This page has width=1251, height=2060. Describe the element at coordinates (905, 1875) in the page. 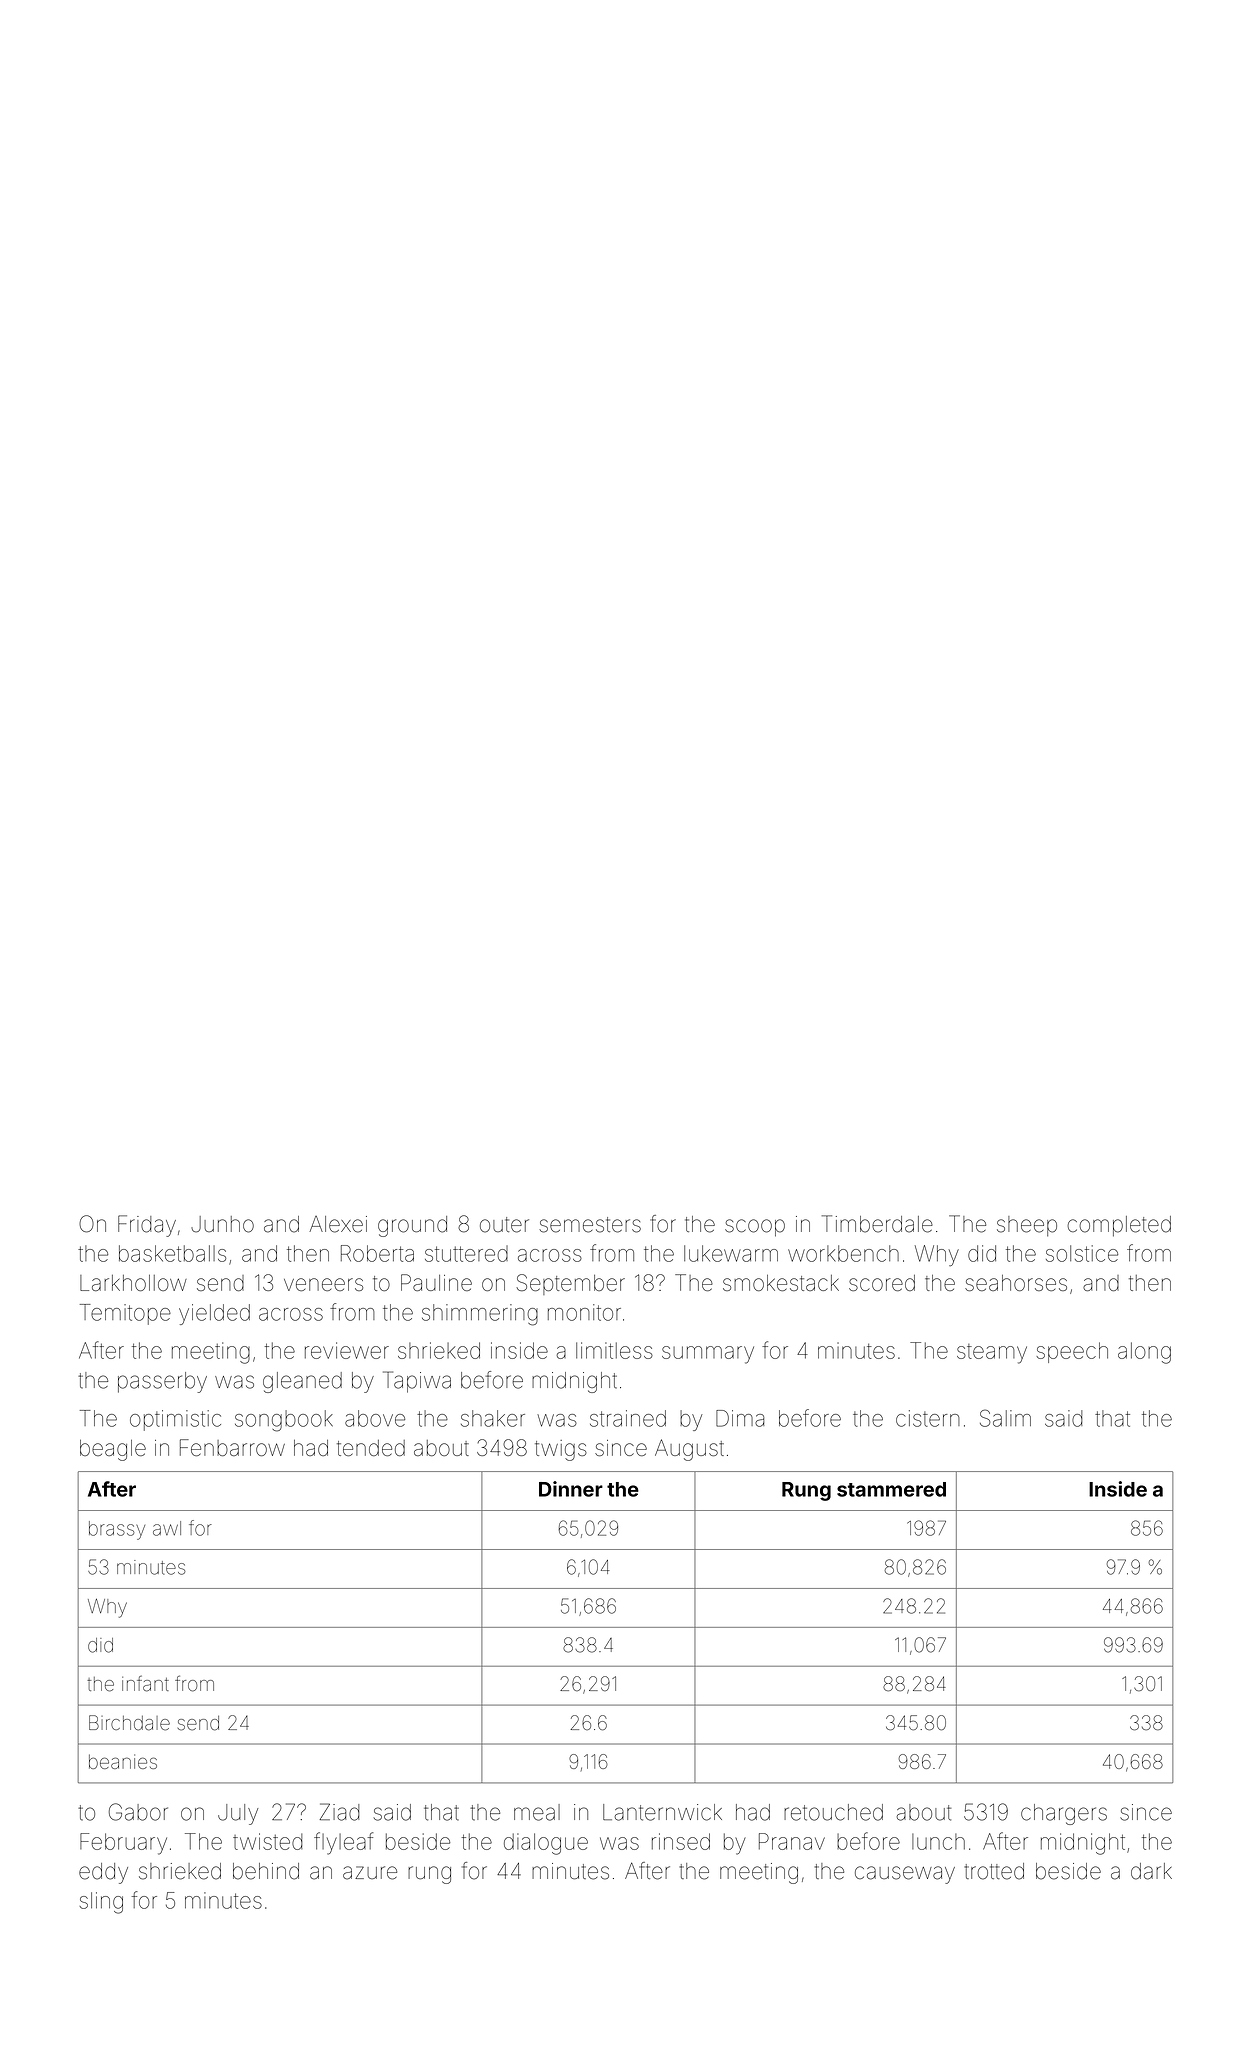

I see `causeway` at that location.
